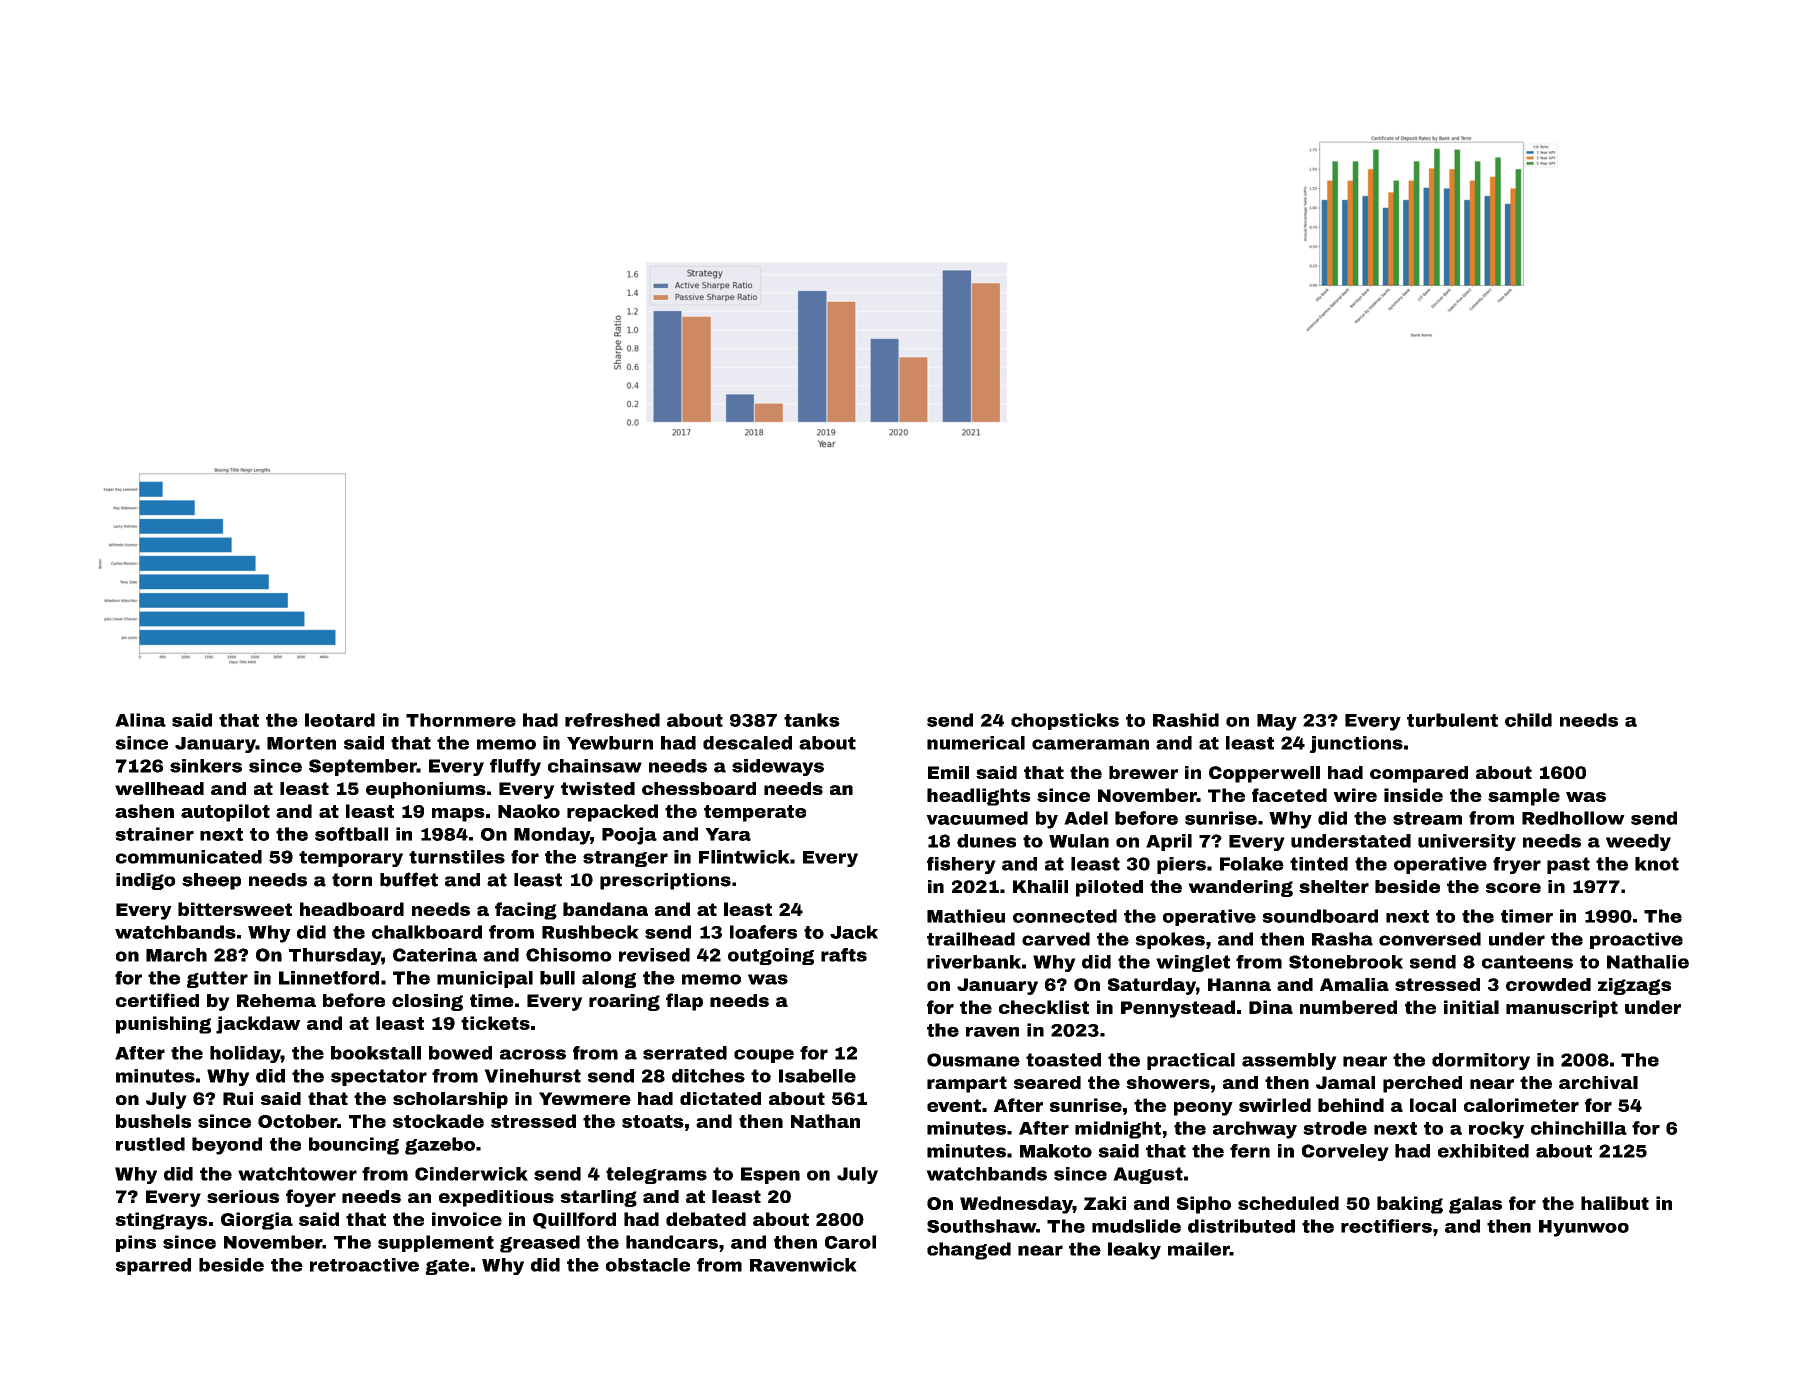  What do you see at coordinates (812, 720) in the screenshot?
I see `tanks` at bounding box center [812, 720].
